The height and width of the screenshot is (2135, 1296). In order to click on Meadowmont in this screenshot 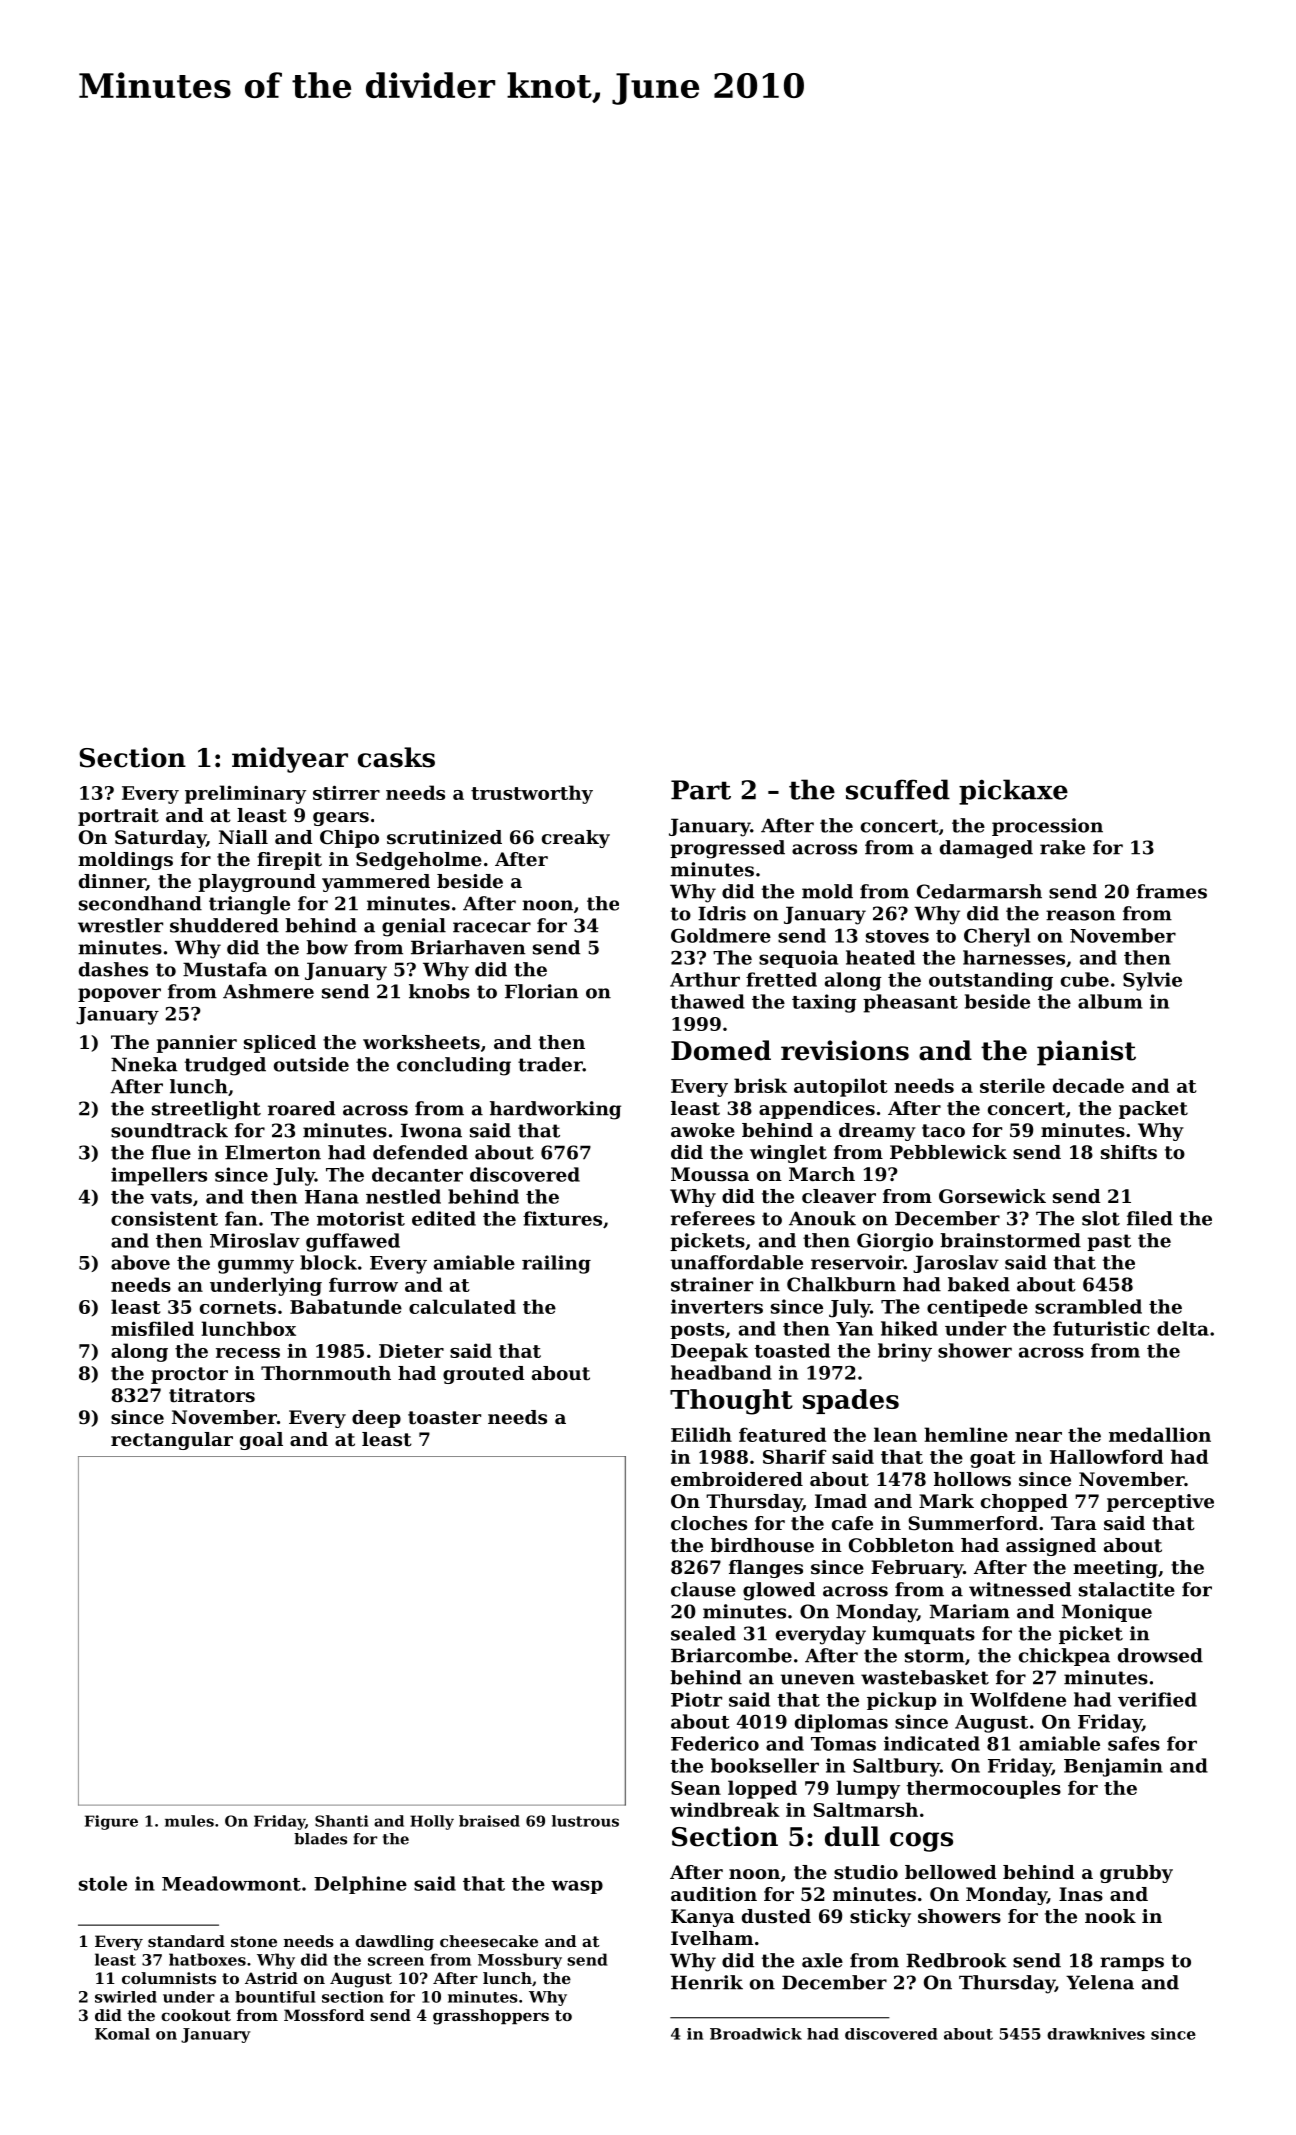, I will do `click(231, 1883)`.
